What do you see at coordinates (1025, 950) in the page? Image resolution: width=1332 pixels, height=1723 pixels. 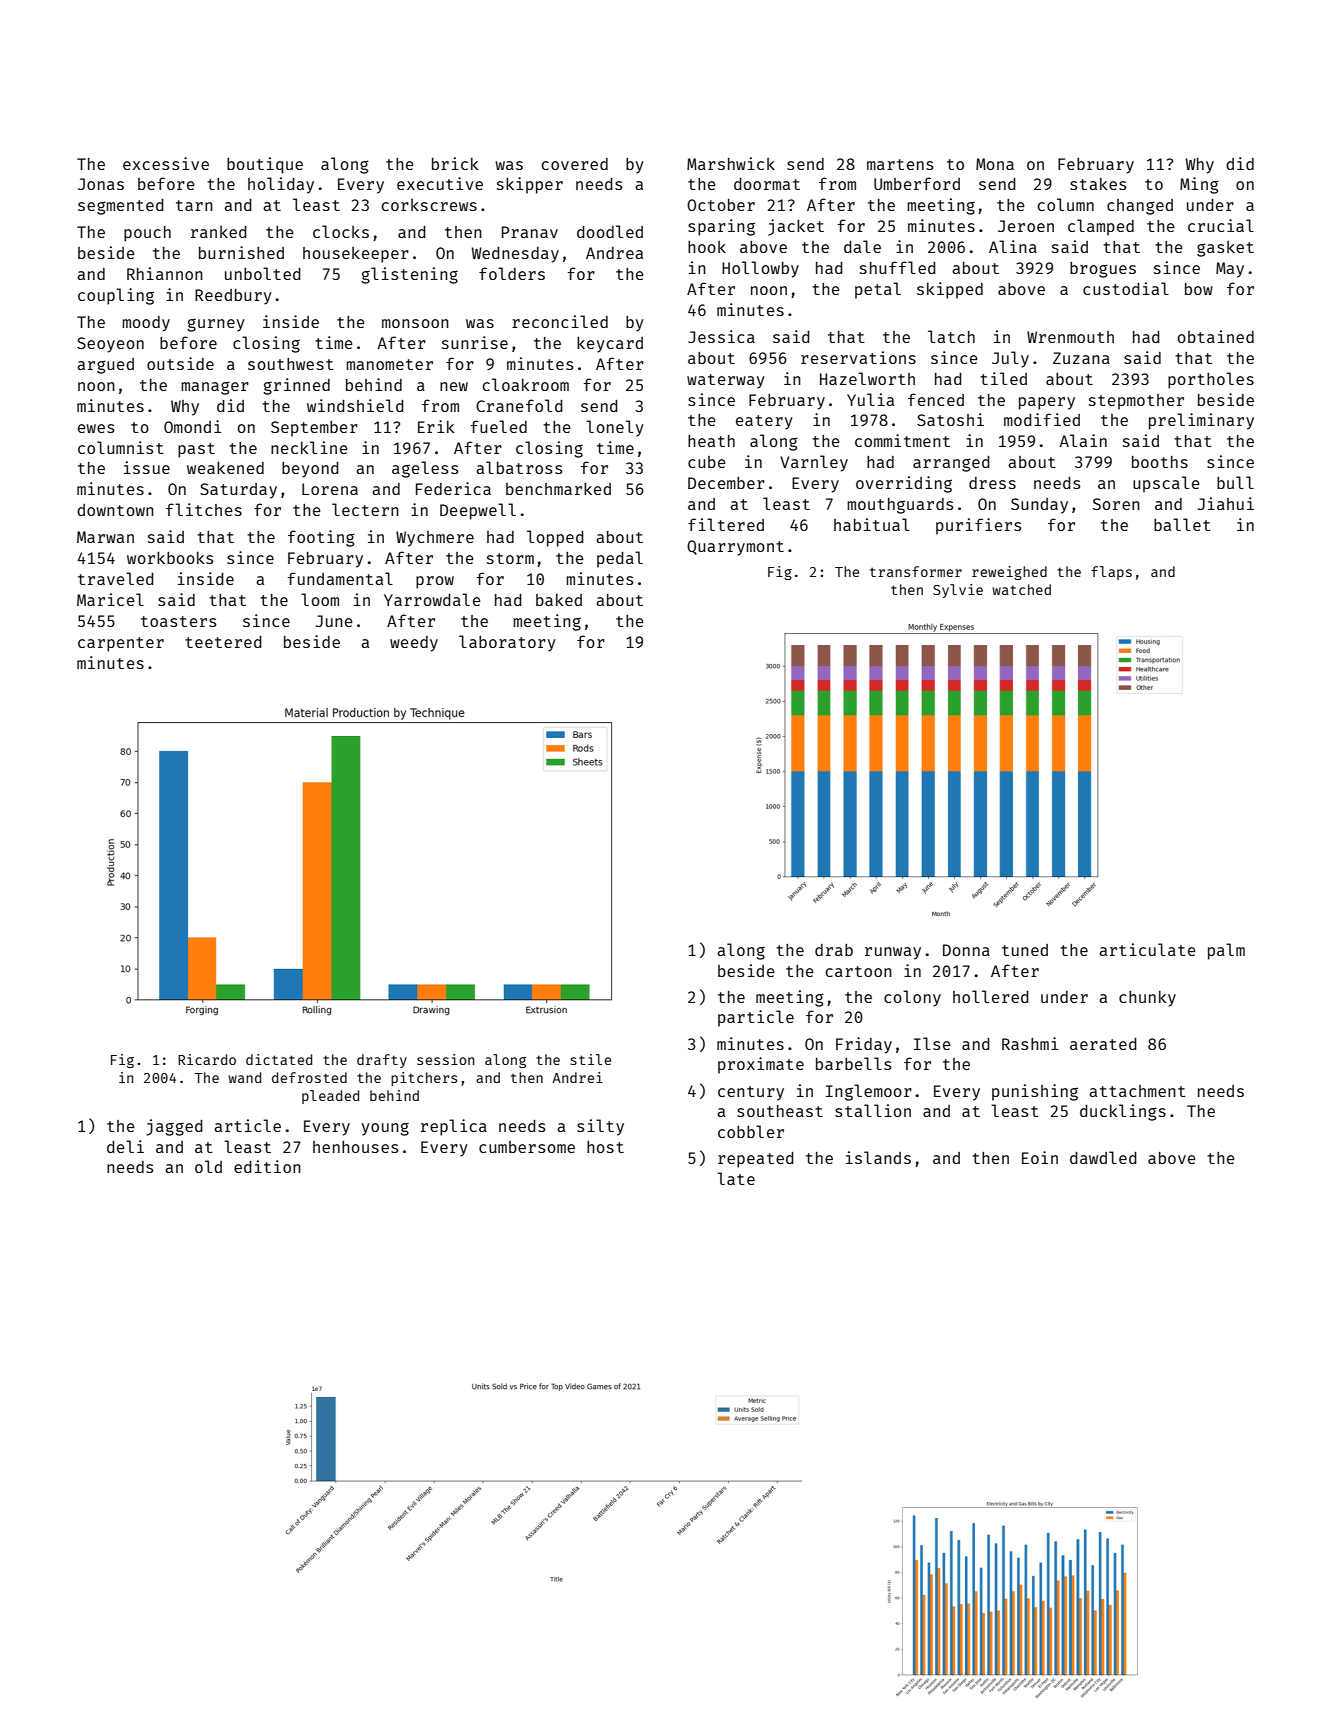 I see `tuned` at bounding box center [1025, 950].
